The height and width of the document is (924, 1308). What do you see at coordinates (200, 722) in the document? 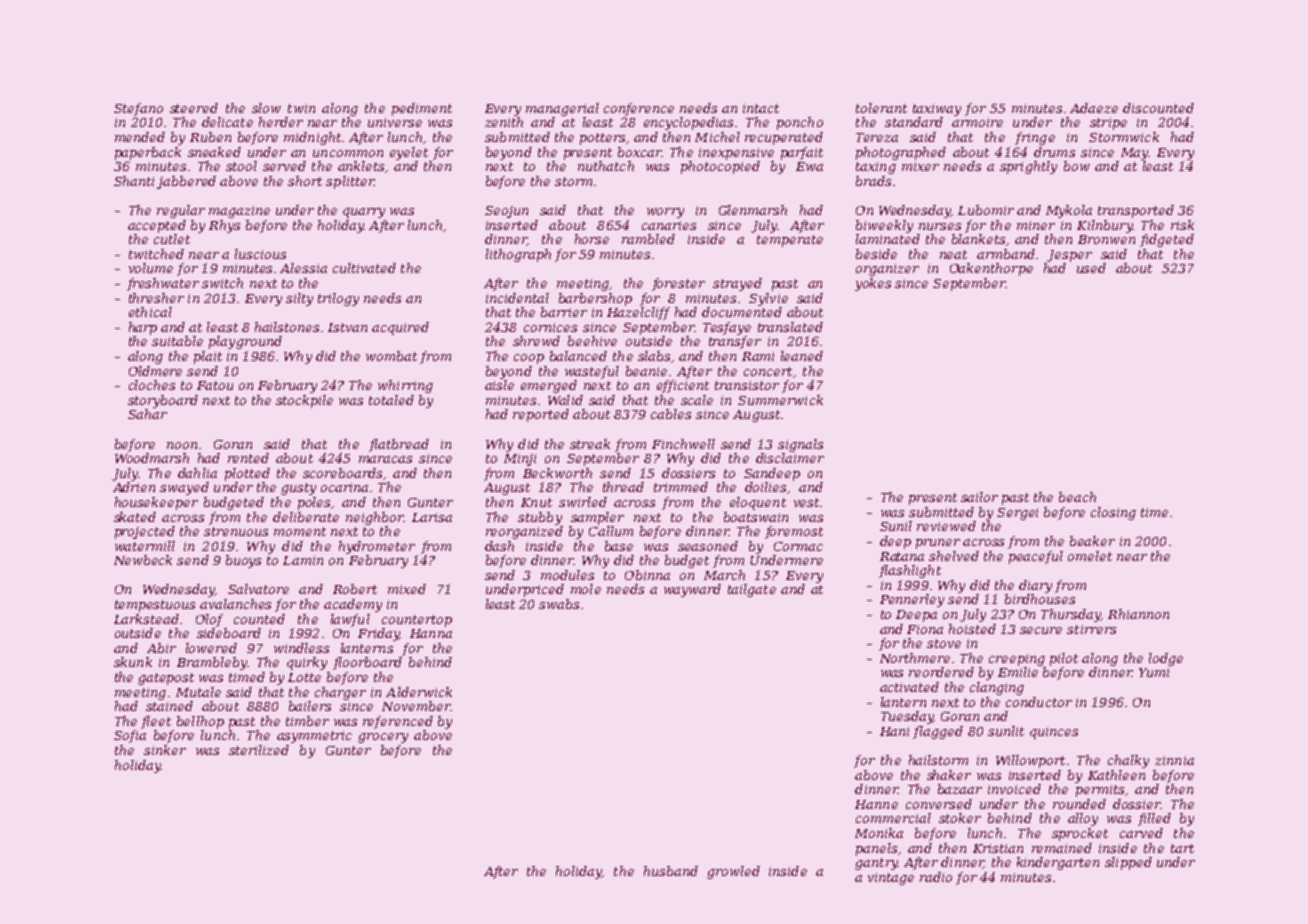
I see `bellhop` at bounding box center [200, 722].
